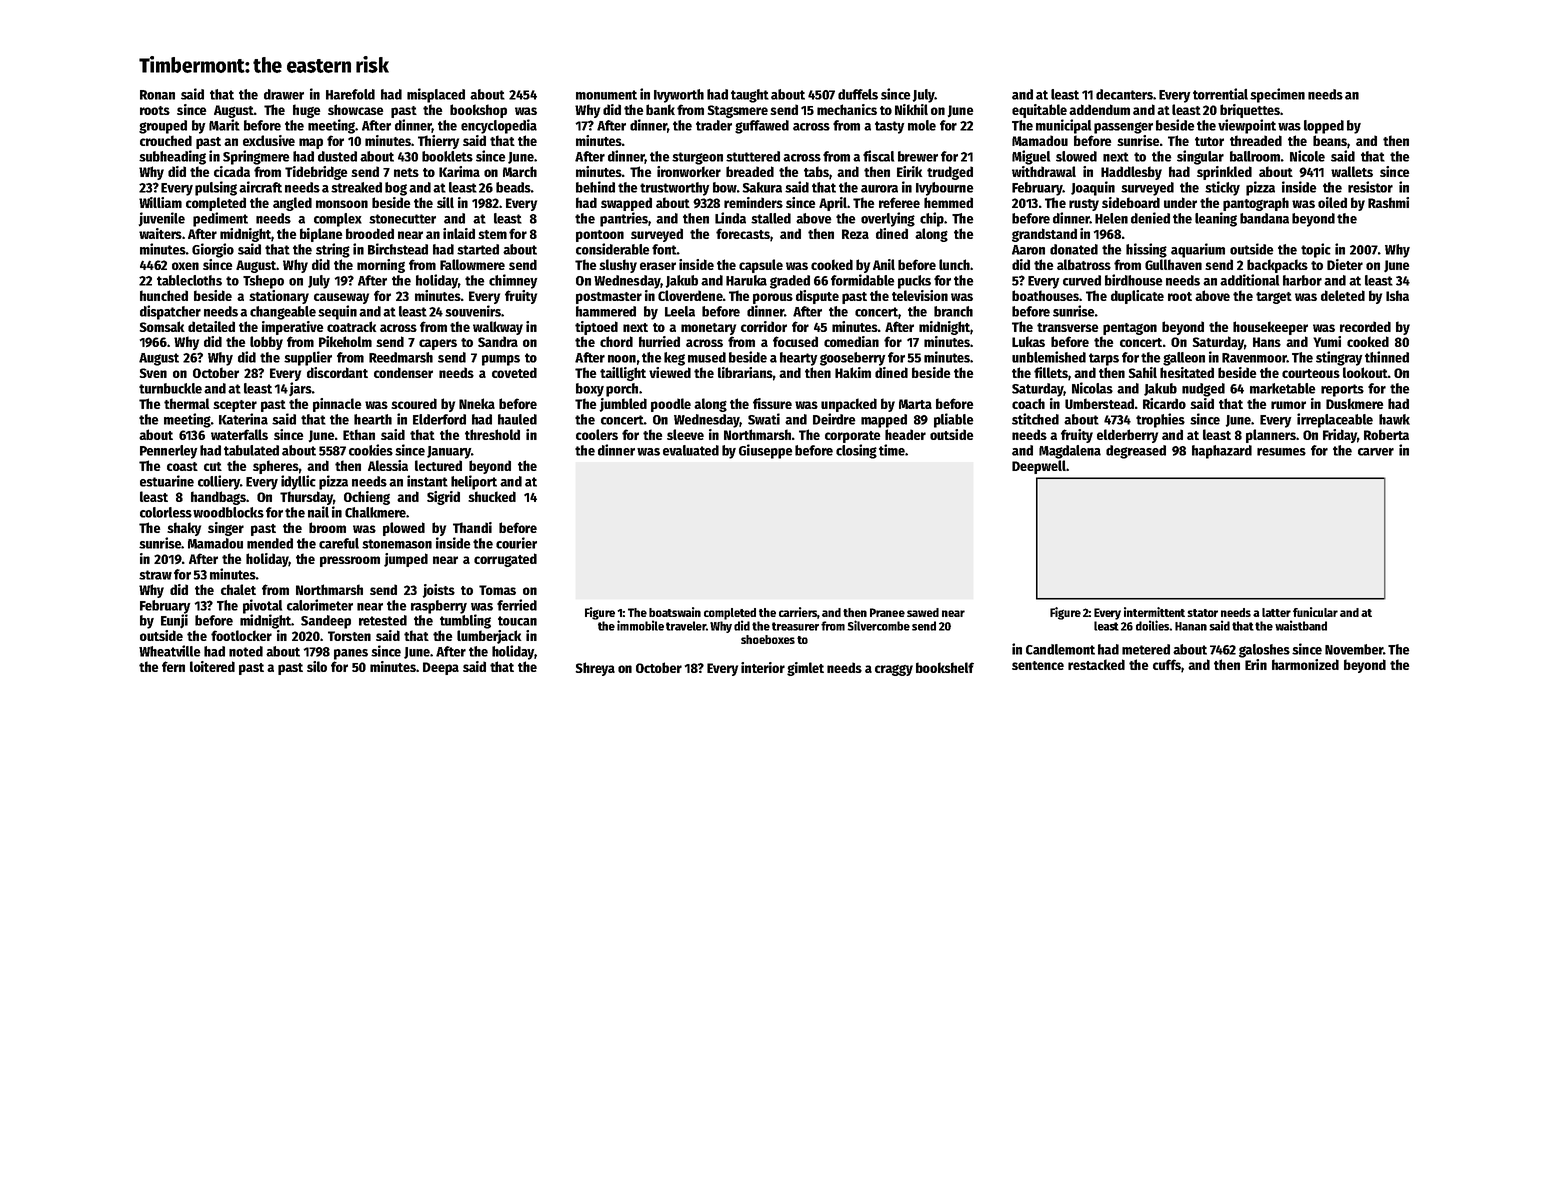 This page has width=1549, height=1197. What do you see at coordinates (1039, 467) in the page?
I see `Deepwell` at bounding box center [1039, 467].
